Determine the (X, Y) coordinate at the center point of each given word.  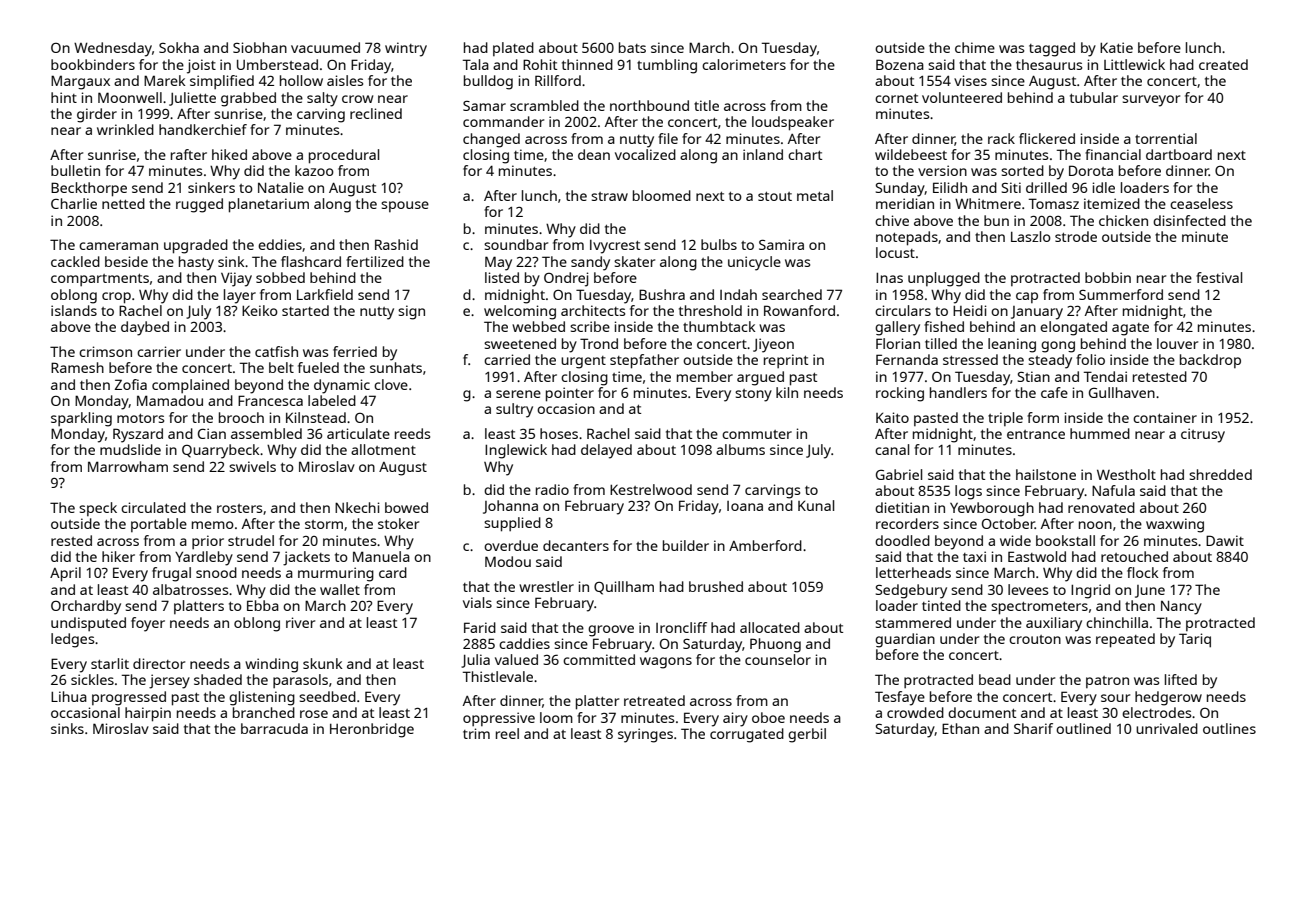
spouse (405, 206)
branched (264, 712)
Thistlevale (498, 676)
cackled (75, 261)
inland (763, 154)
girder (97, 115)
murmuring (336, 574)
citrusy (1203, 435)
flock (1142, 572)
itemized (1112, 203)
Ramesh (77, 367)
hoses (559, 433)
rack (1001, 138)
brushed (716, 586)
